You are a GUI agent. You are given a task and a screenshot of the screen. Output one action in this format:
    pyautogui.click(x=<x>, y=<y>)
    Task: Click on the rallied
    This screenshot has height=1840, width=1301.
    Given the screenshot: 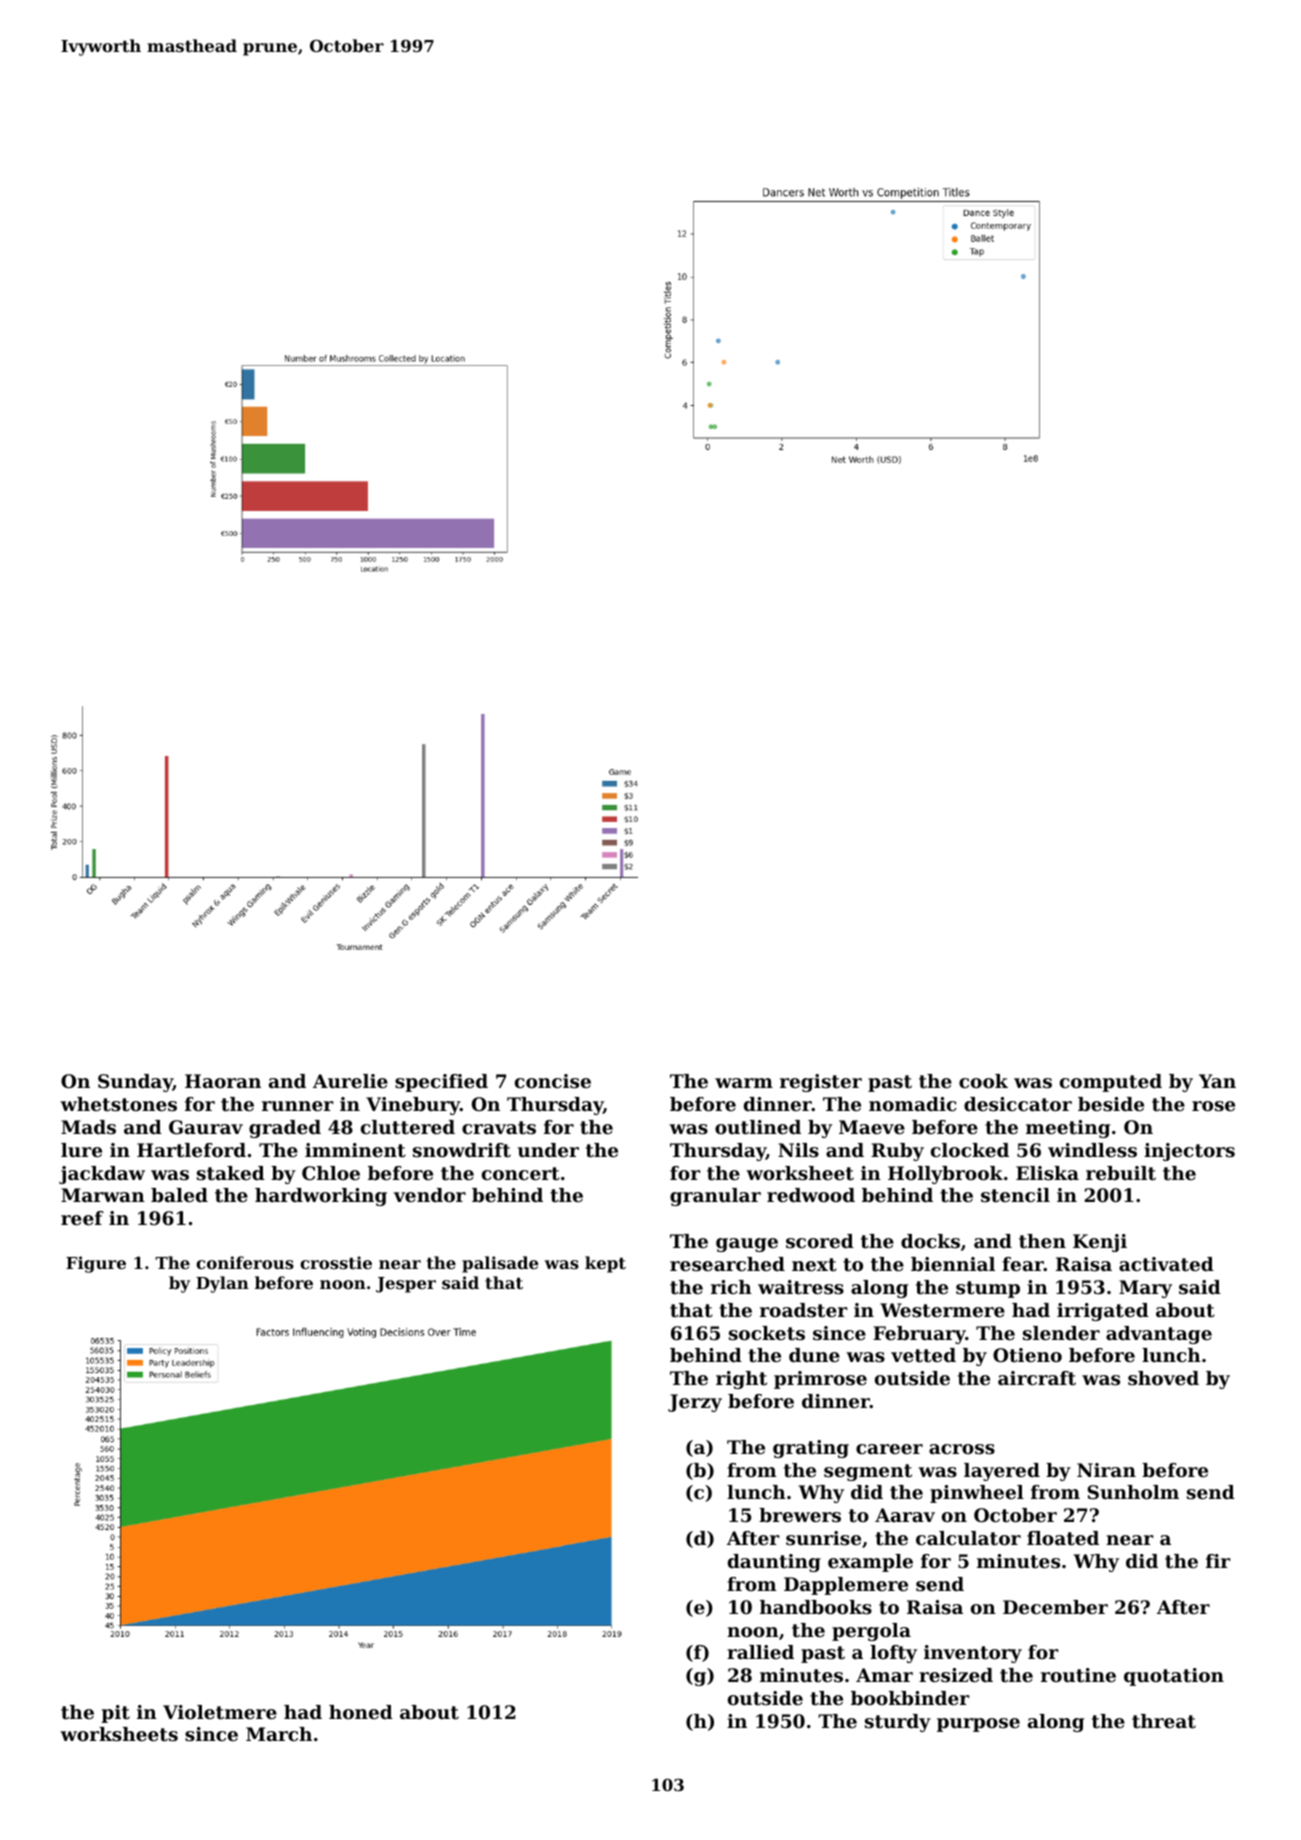 What is the action you would take?
    pyautogui.click(x=760, y=1652)
